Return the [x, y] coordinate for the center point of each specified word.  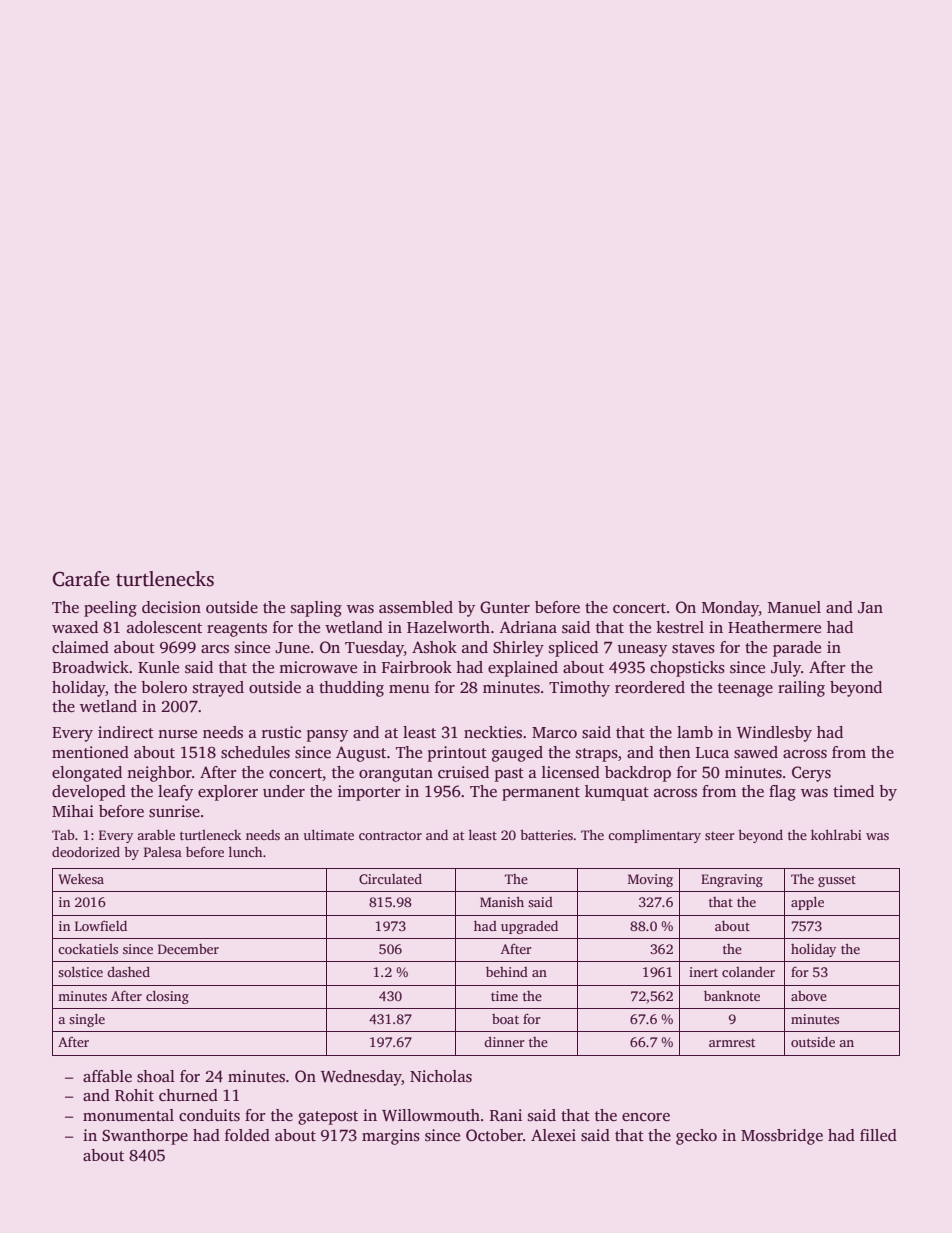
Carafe [81, 579]
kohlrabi [836, 834]
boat [505, 1019]
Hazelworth [448, 627]
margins [391, 1137]
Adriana [528, 627]
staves [693, 648]
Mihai [73, 811]
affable [107, 1076]
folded [247, 1135]
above [809, 996]
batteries [546, 834]
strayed [218, 689]
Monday [730, 609]
